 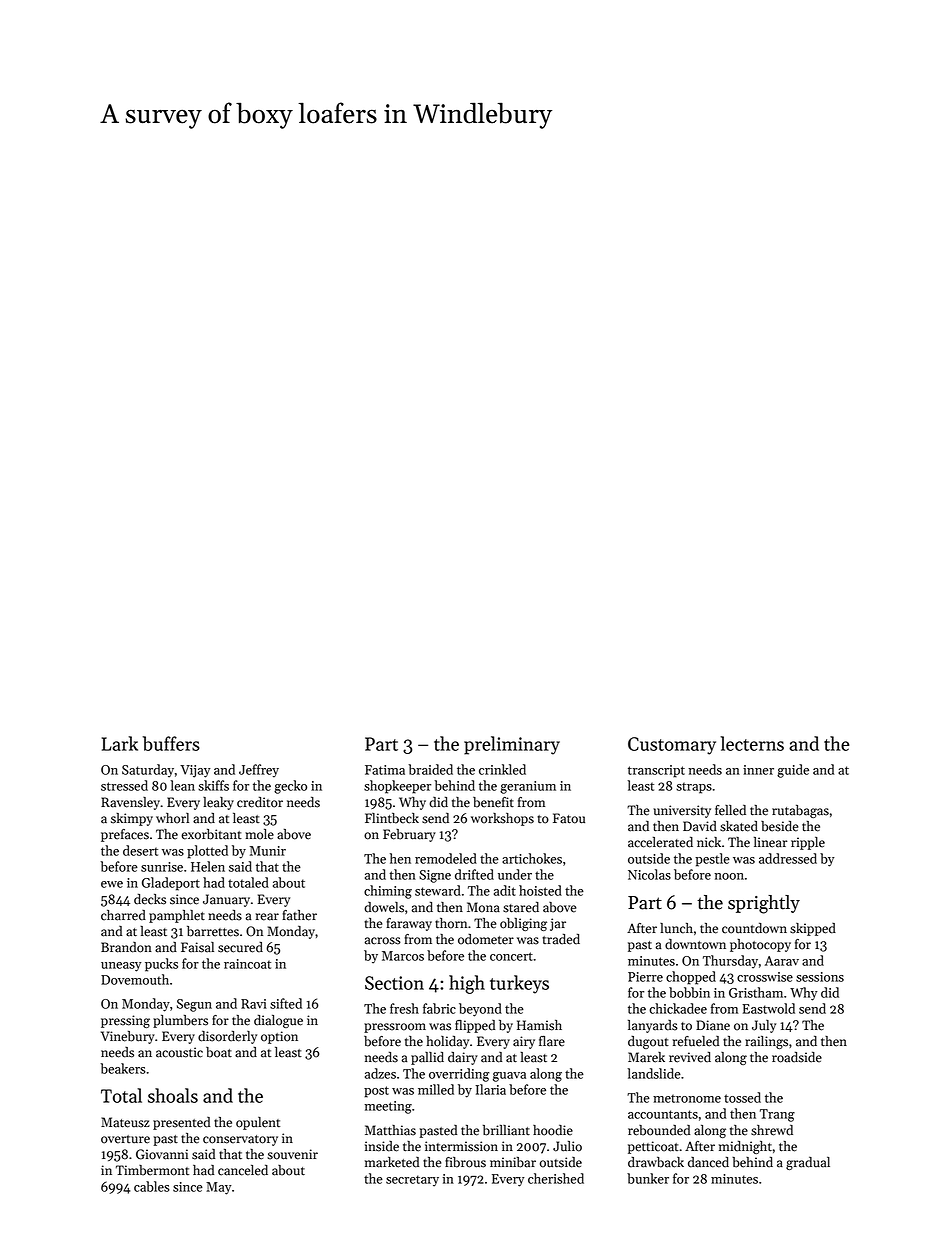 What do you see at coordinates (561, 939) in the screenshot?
I see `traded` at bounding box center [561, 939].
